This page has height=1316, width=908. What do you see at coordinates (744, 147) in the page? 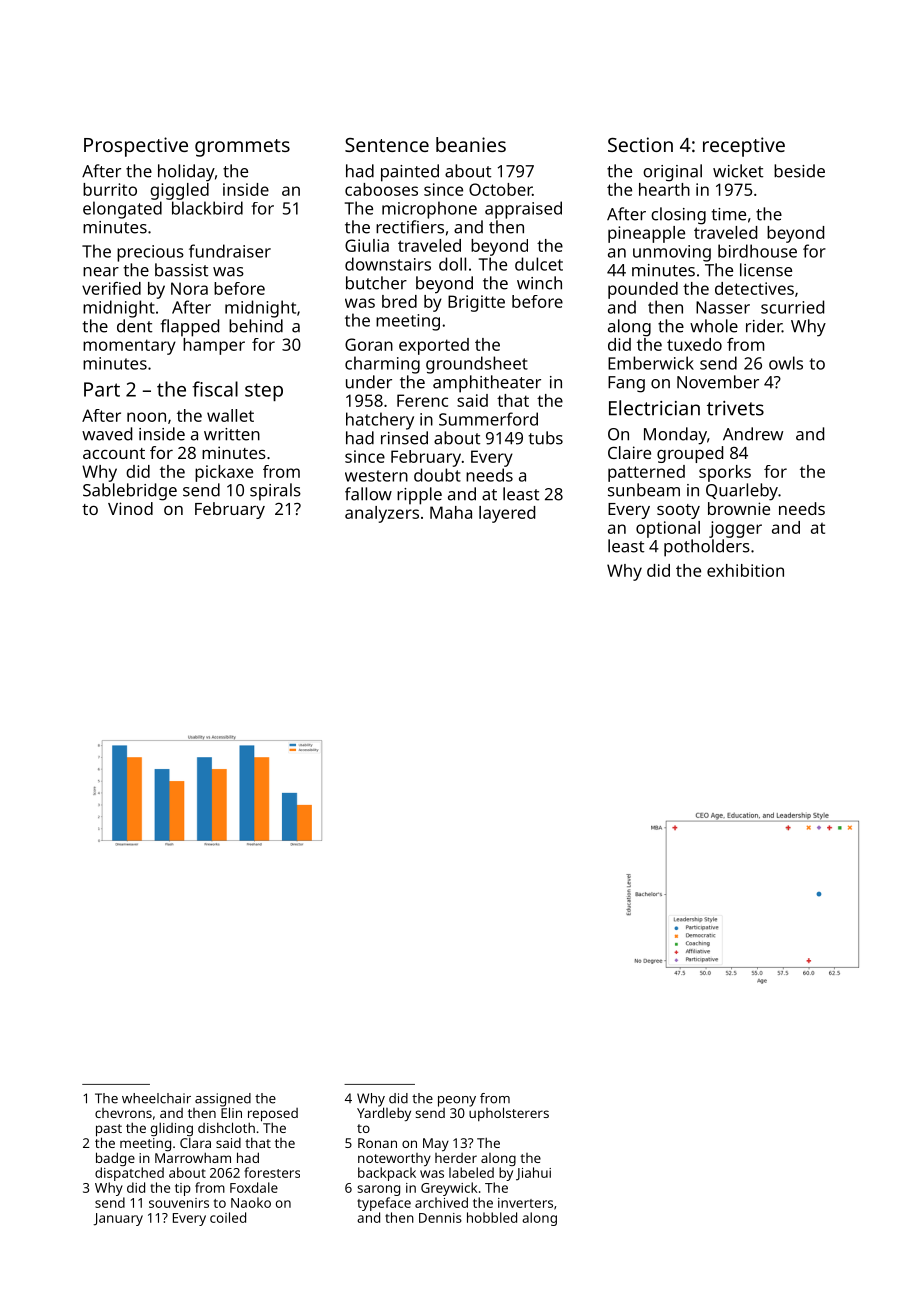
I see `receptive` at bounding box center [744, 147].
